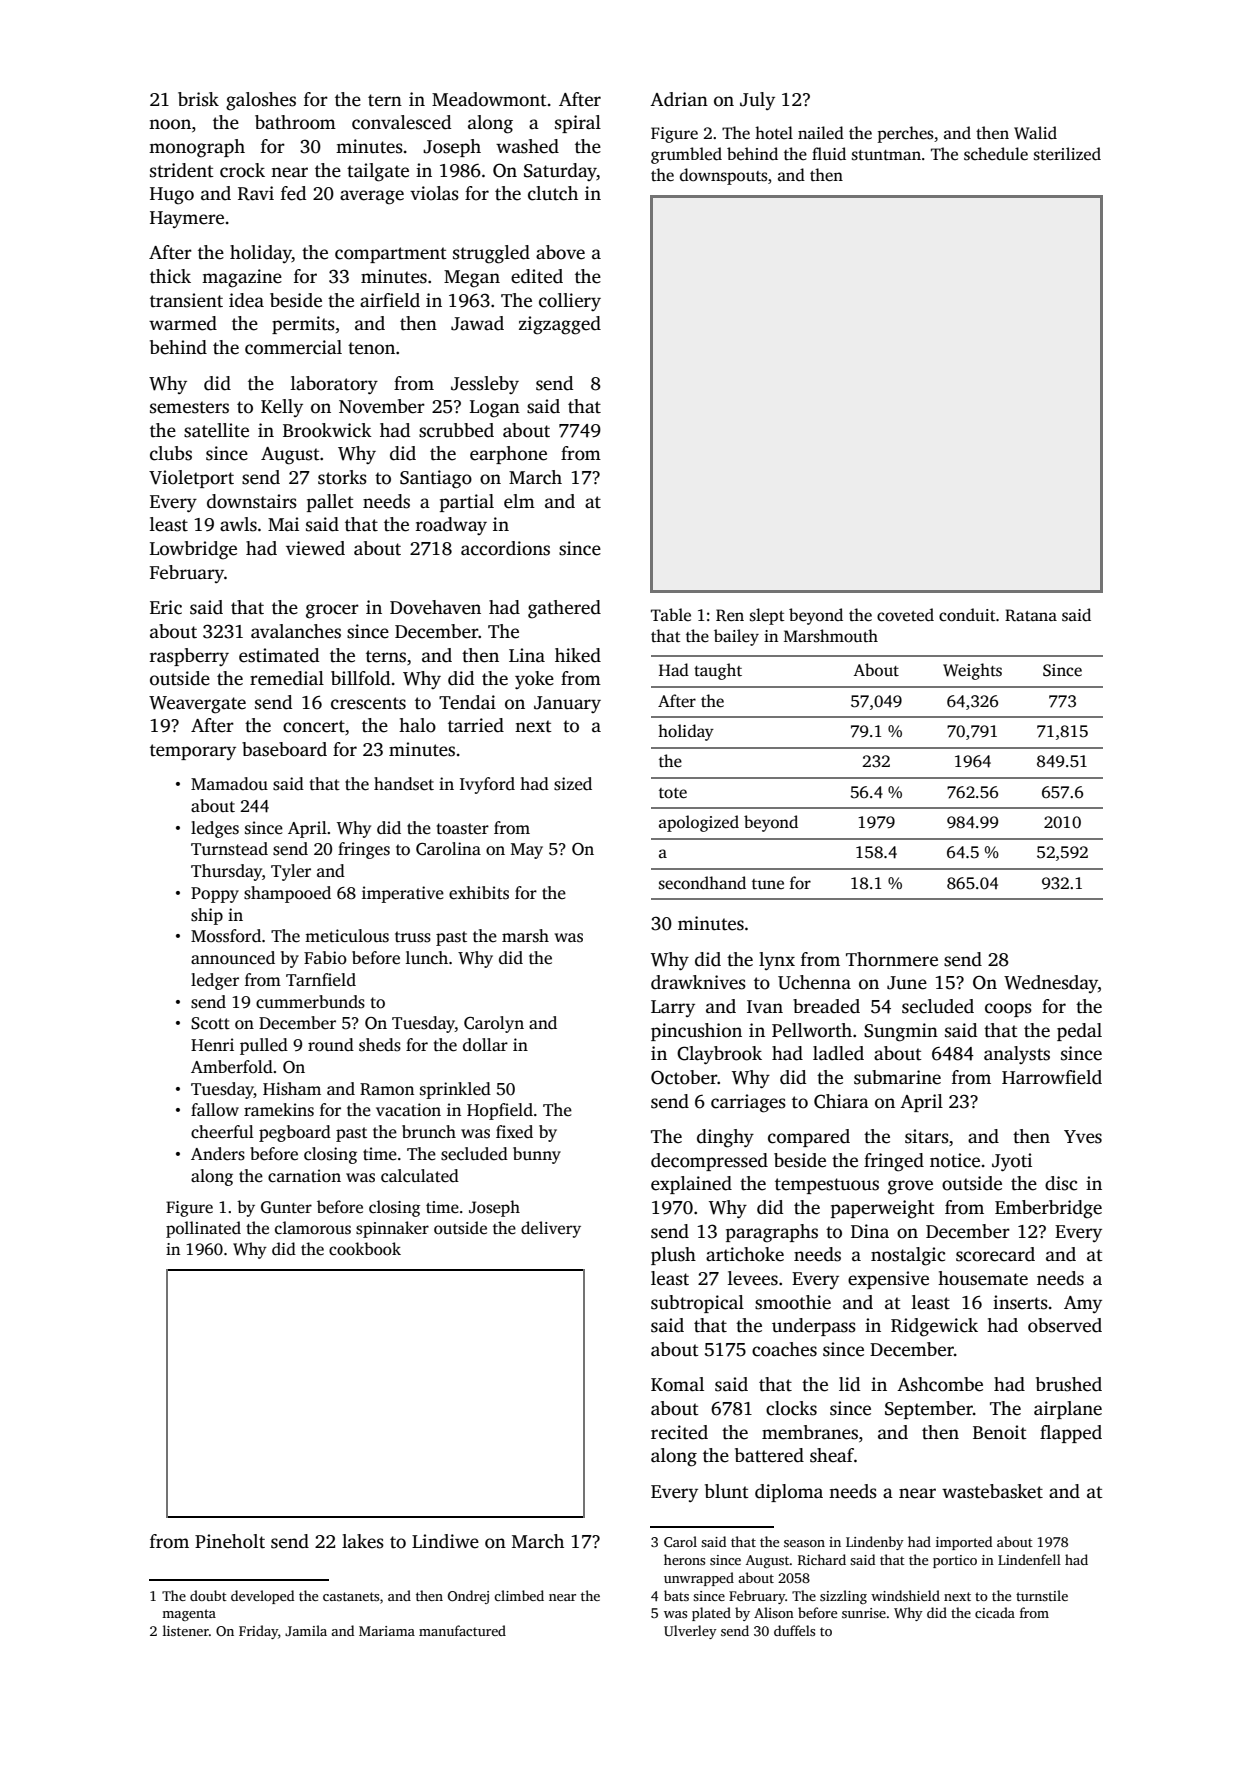 This screenshot has width=1252, height=1770. What do you see at coordinates (690, 1632) in the screenshot?
I see `Ulverley` at bounding box center [690, 1632].
